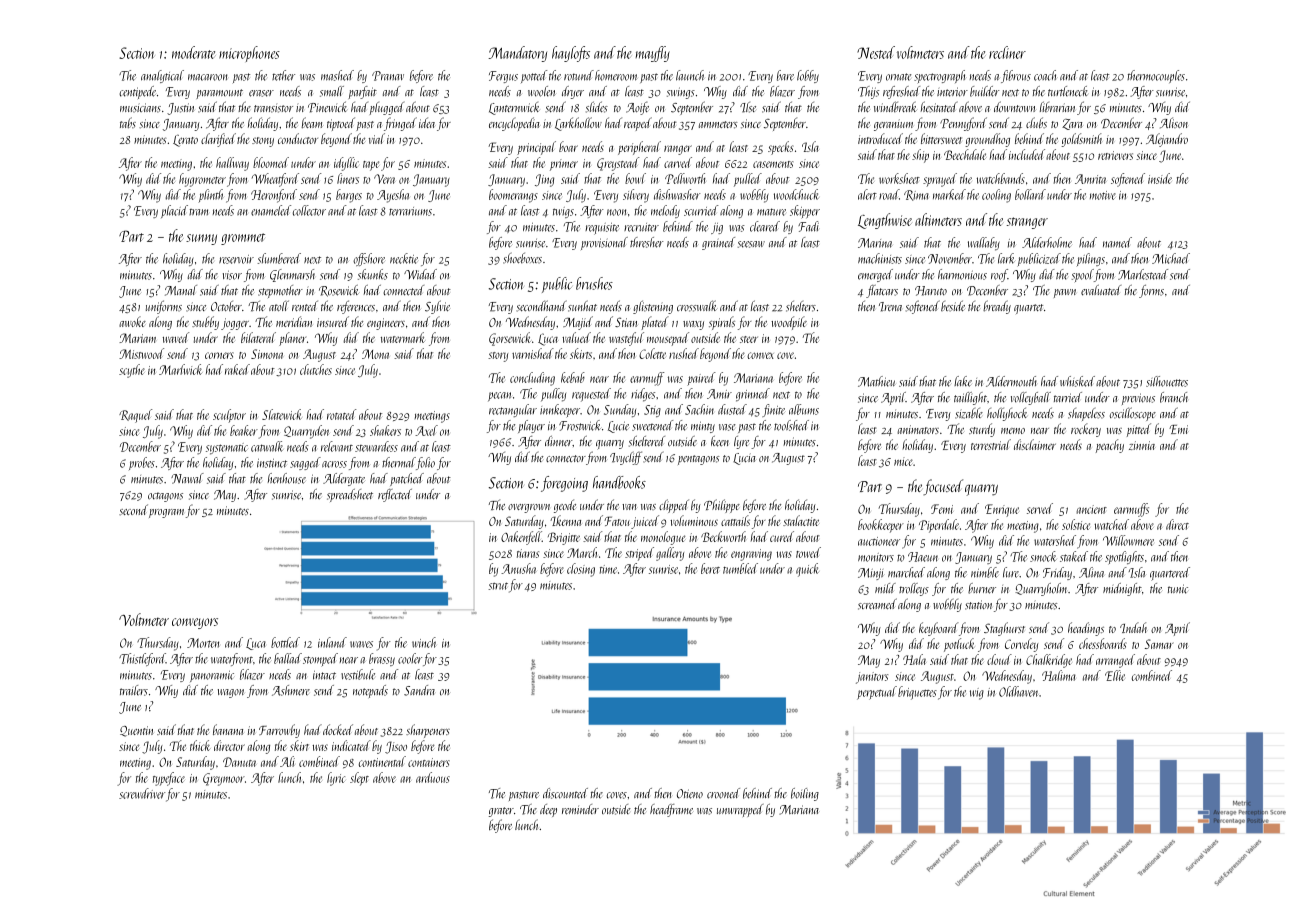 The height and width of the screenshot is (924, 1308). I want to click on Michael, so click(1171, 258).
